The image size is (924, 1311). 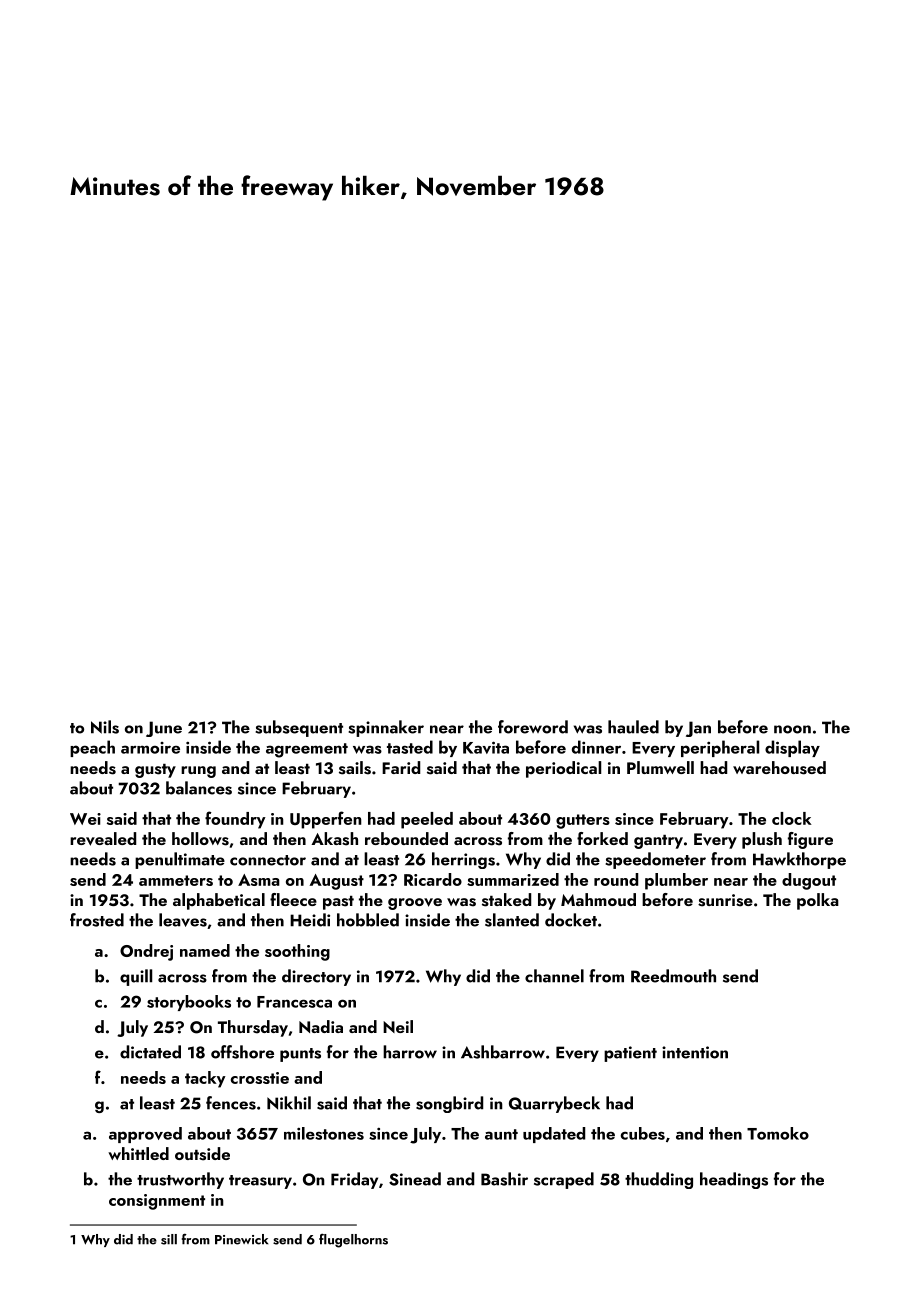 I want to click on harrow, so click(x=410, y=1052).
